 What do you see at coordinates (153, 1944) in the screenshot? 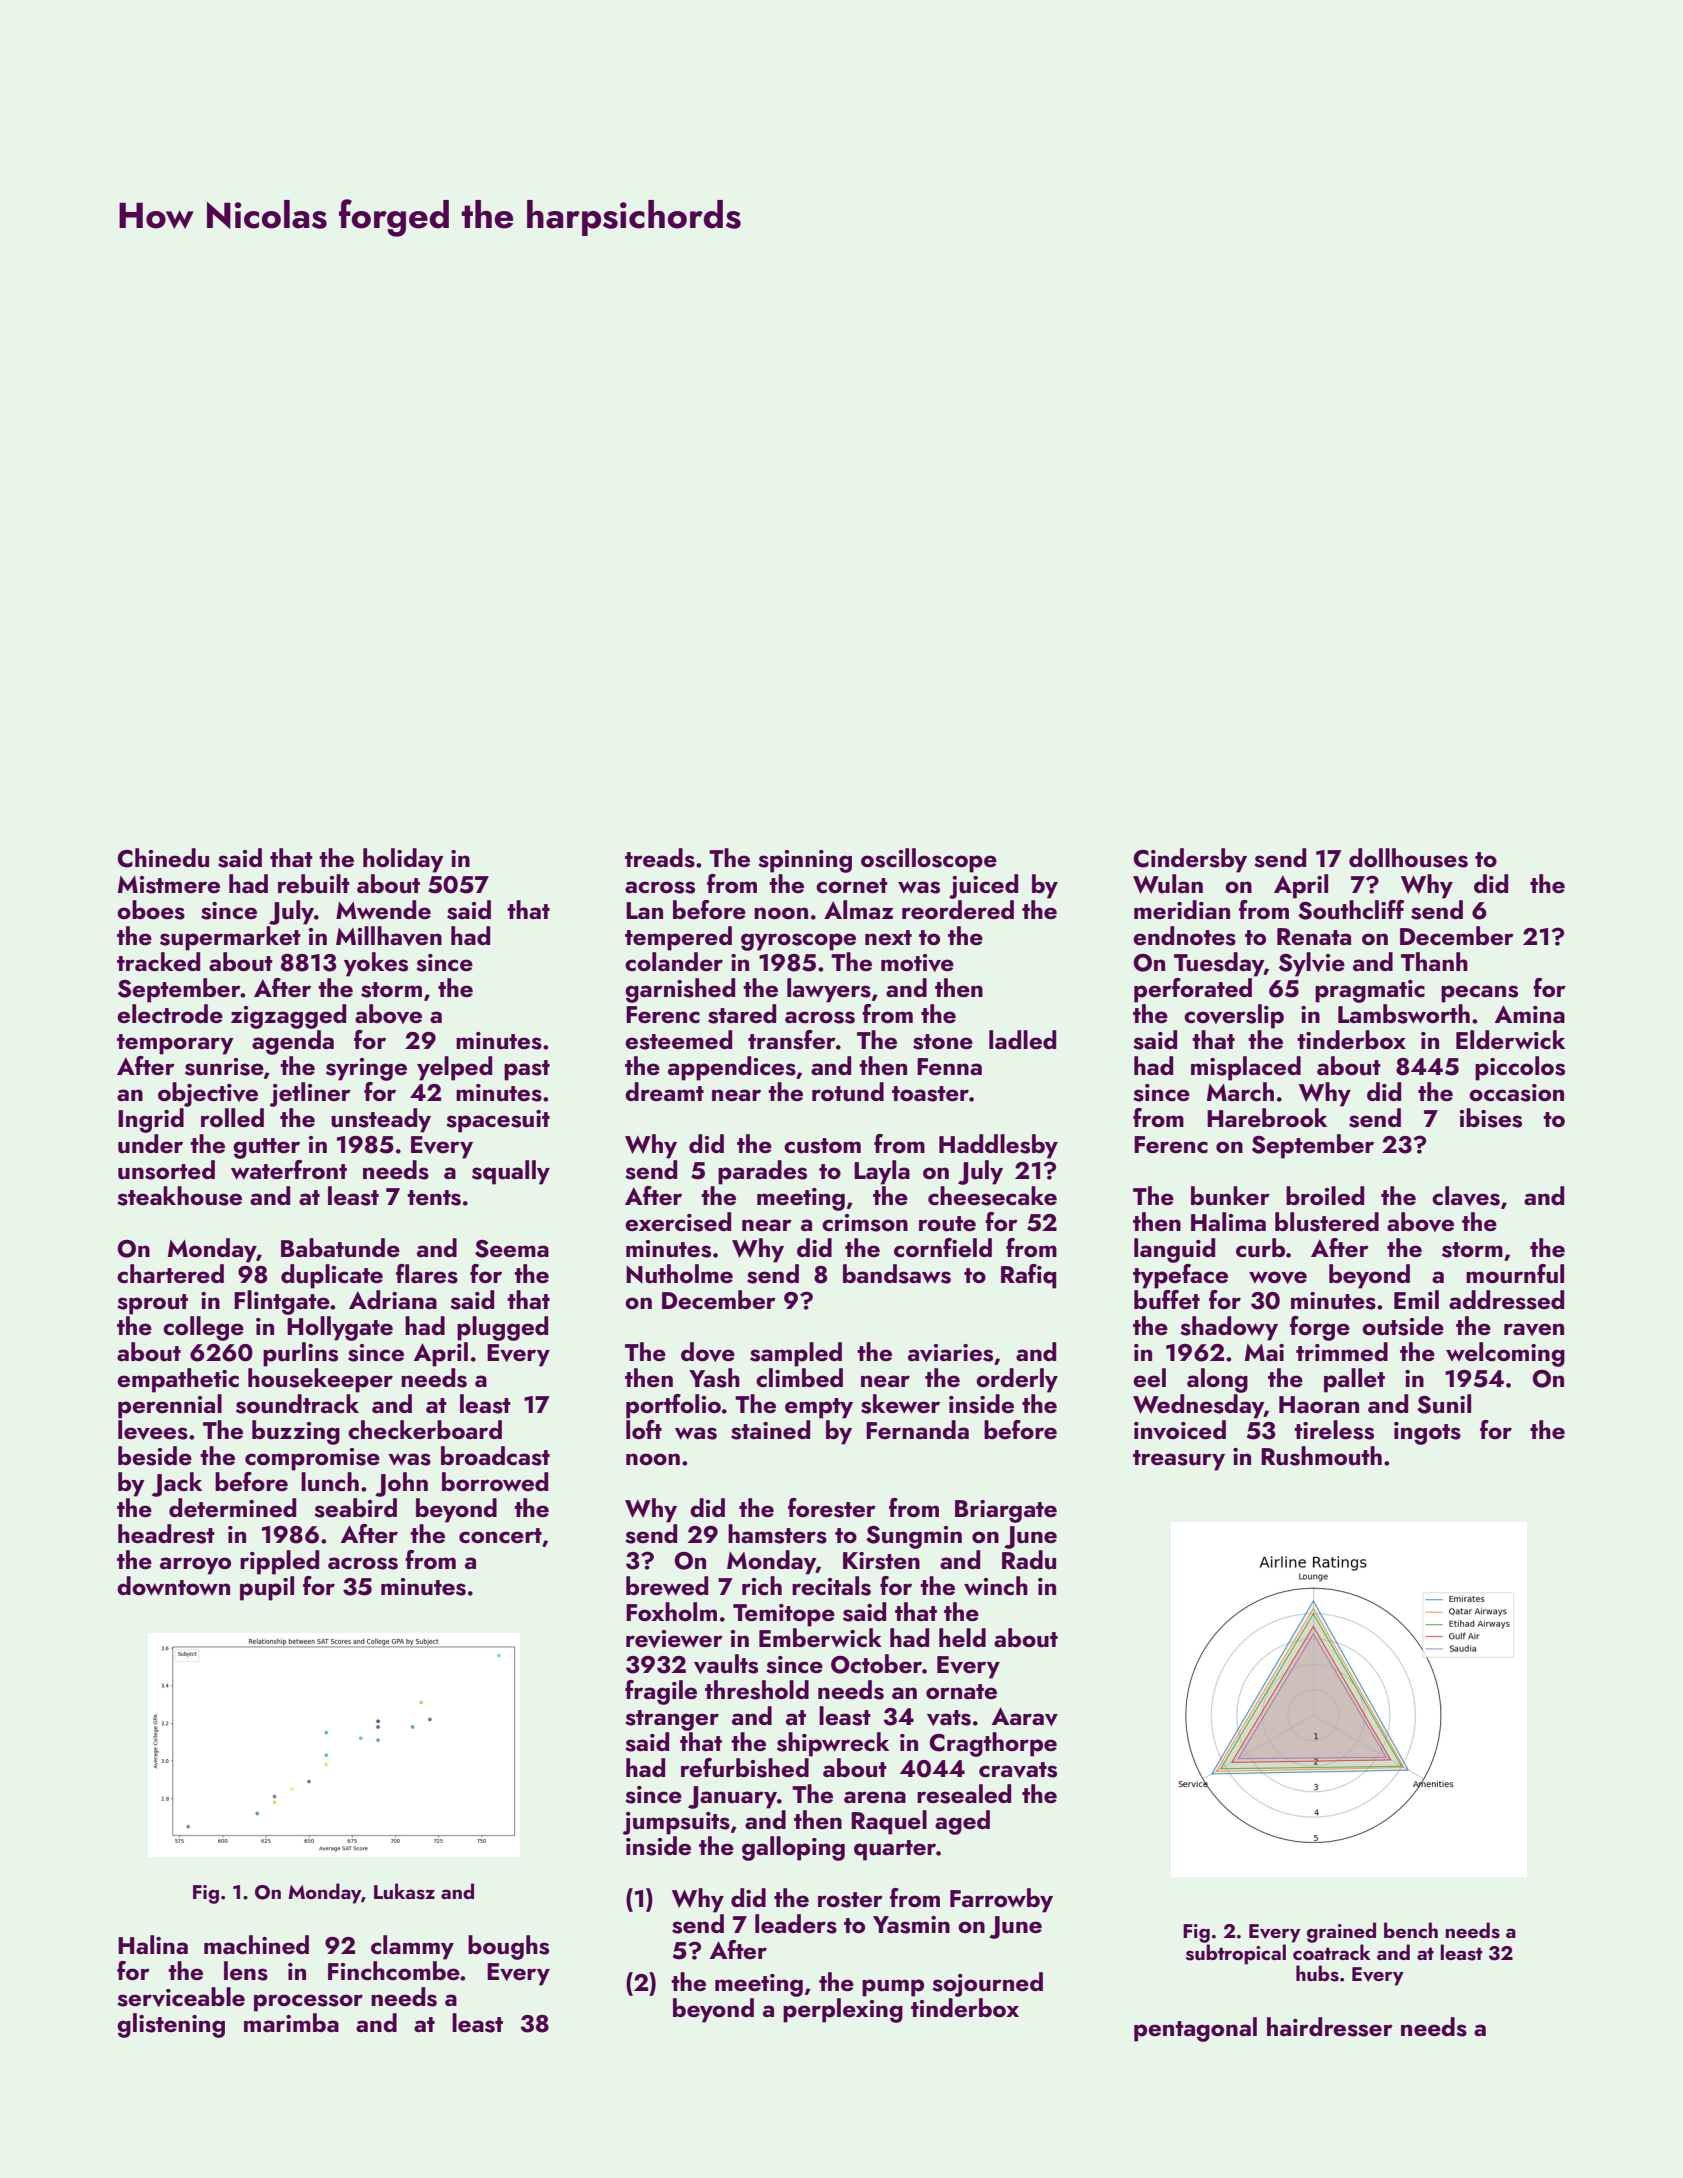
I see `Halina` at bounding box center [153, 1944].
